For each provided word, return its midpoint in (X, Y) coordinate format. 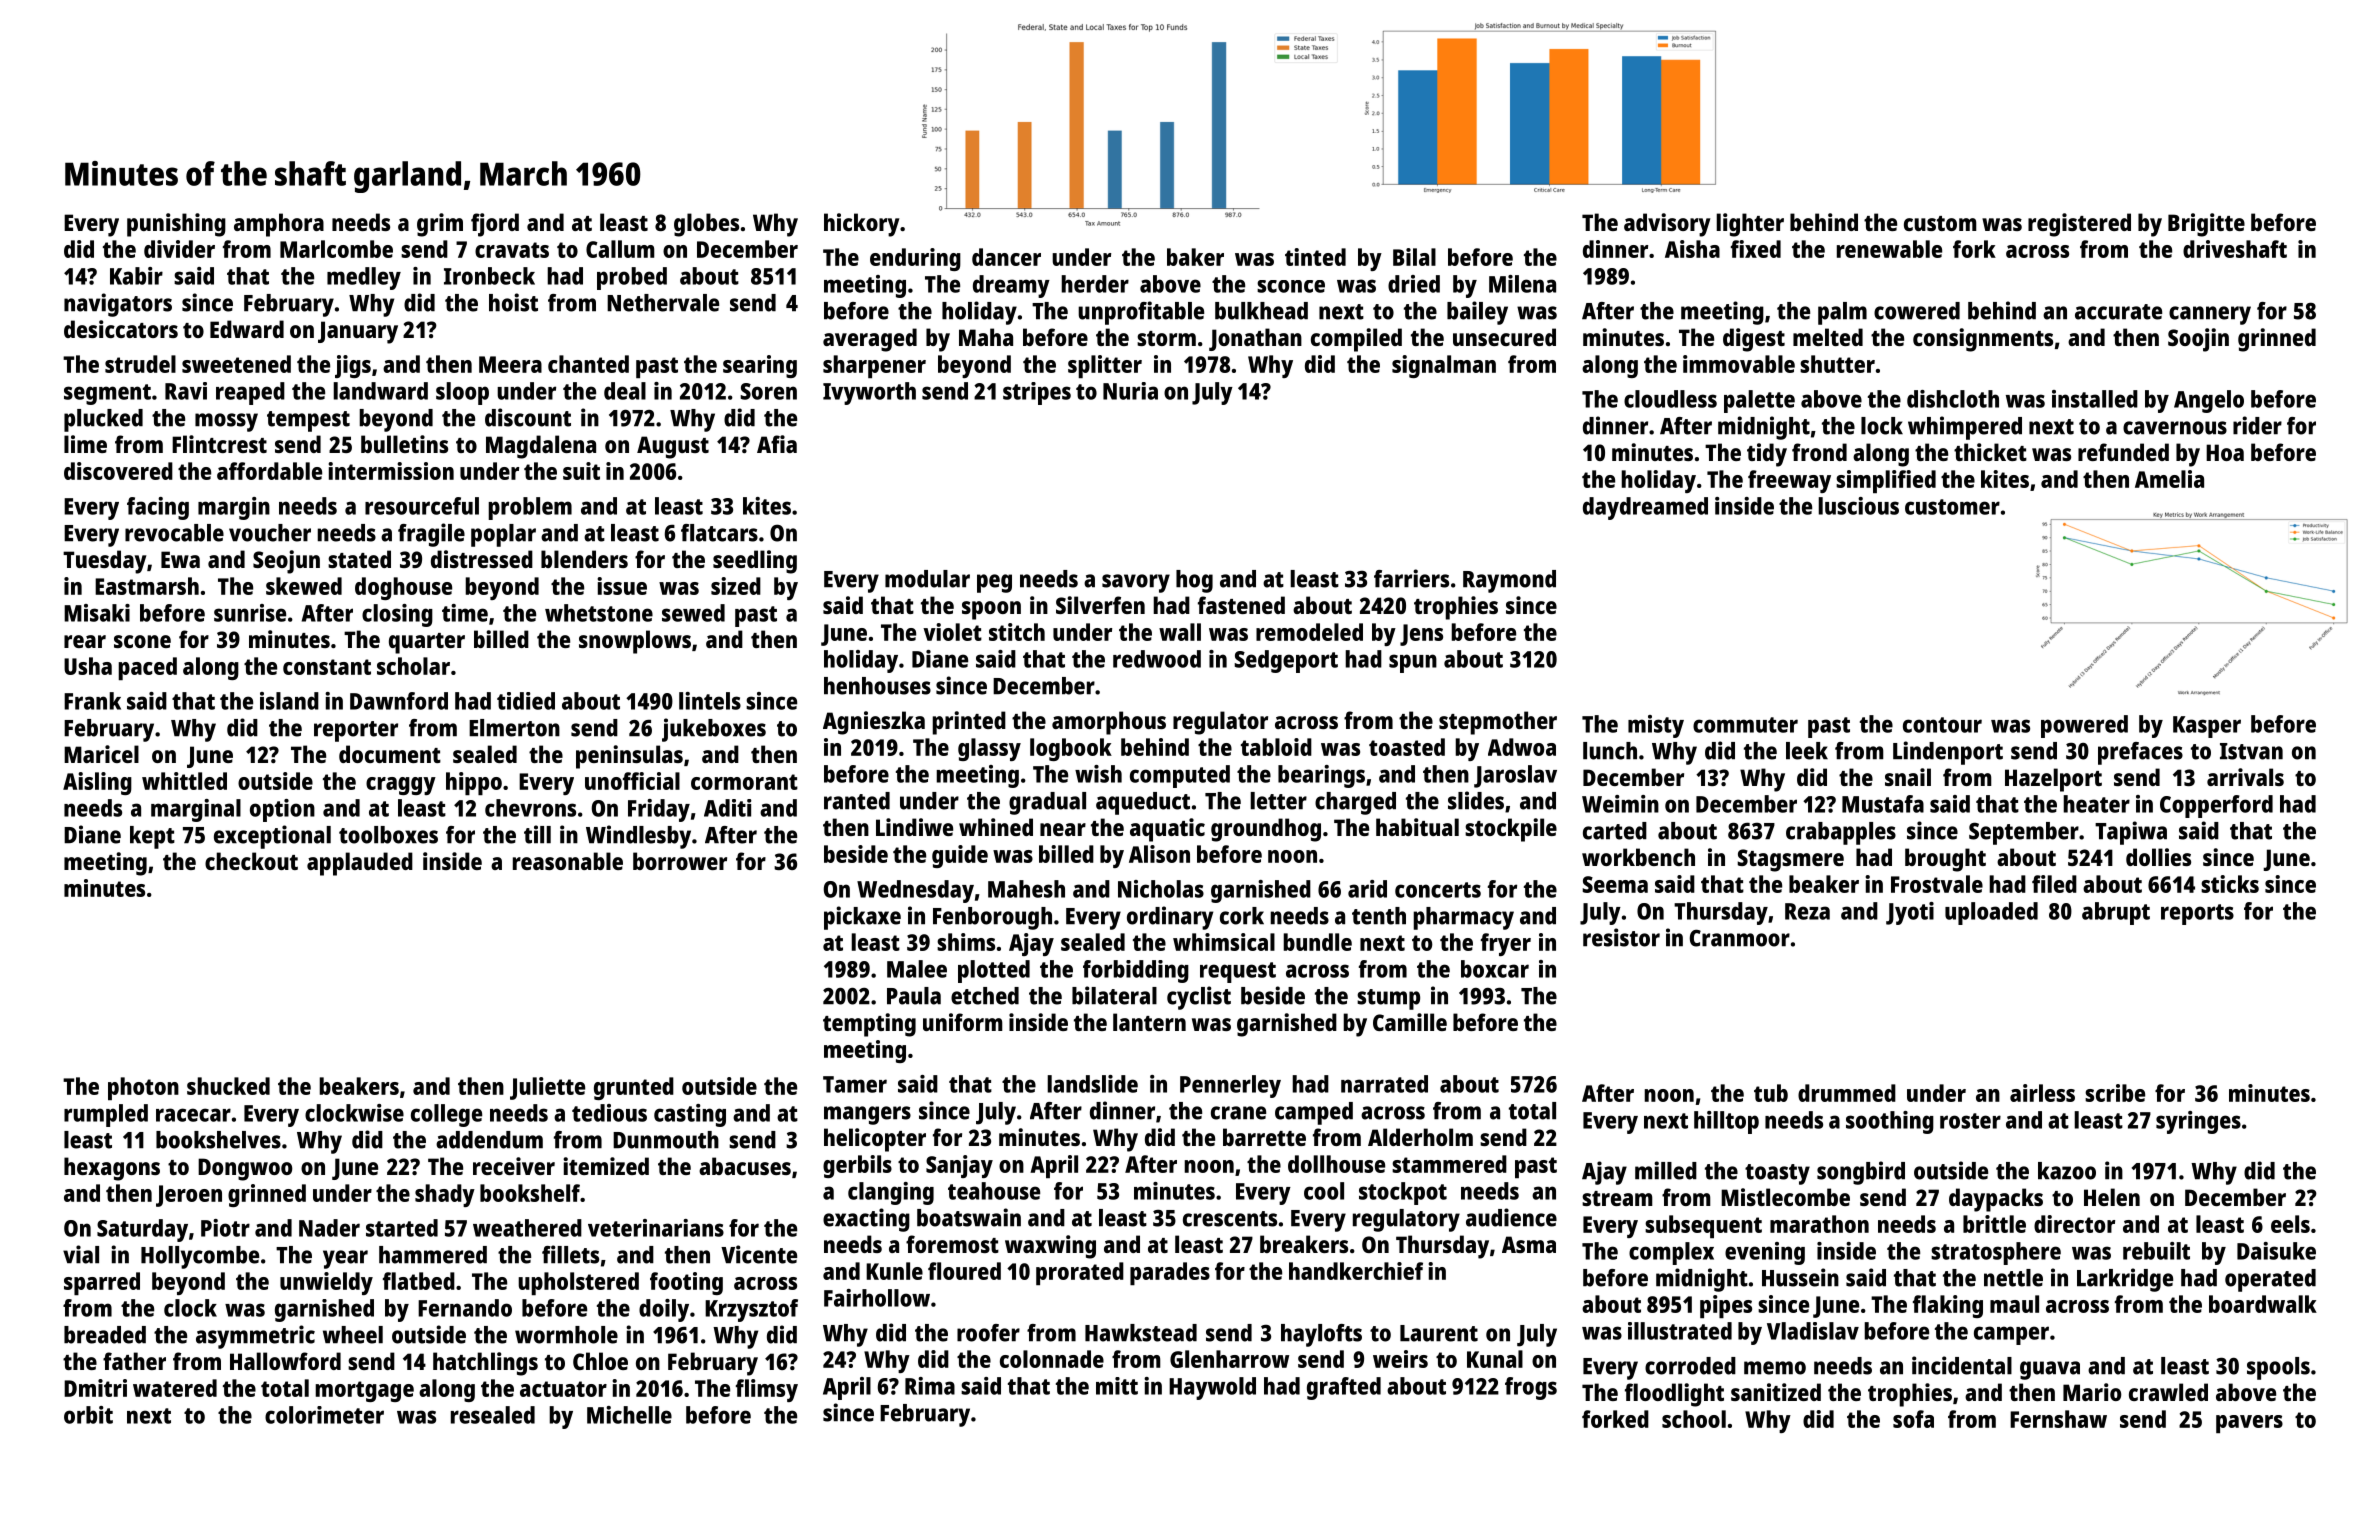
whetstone (599, 613)
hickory (862, 225)
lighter (1750, 225)
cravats (512, 250)
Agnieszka (874, 723)
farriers (1411, 578)
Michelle (629, 1415)
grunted (634, 1088)
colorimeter (324, 1415)
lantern (1149, 1022)
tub (1771, 1093)
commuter (1745, 725)
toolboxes (388, 835)
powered (2084, 726)
